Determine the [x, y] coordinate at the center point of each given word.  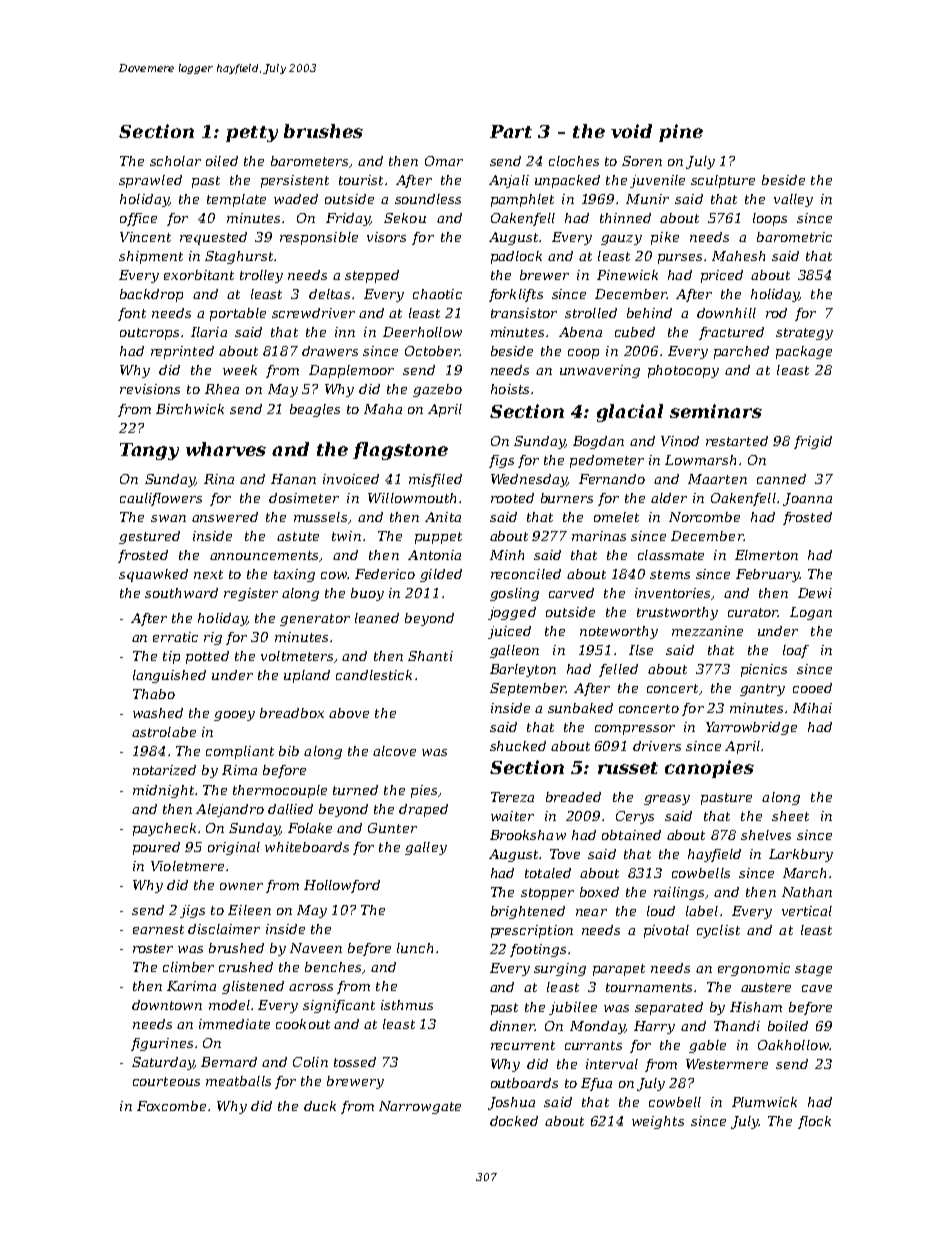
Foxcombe [171, 1106]
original [234, 848]
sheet [790, 816]
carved [571, 593]
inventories [672, 593]
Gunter [392, 828]
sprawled [150, 181]
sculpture [723, 181]
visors [386, 237]
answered [225, 517]
